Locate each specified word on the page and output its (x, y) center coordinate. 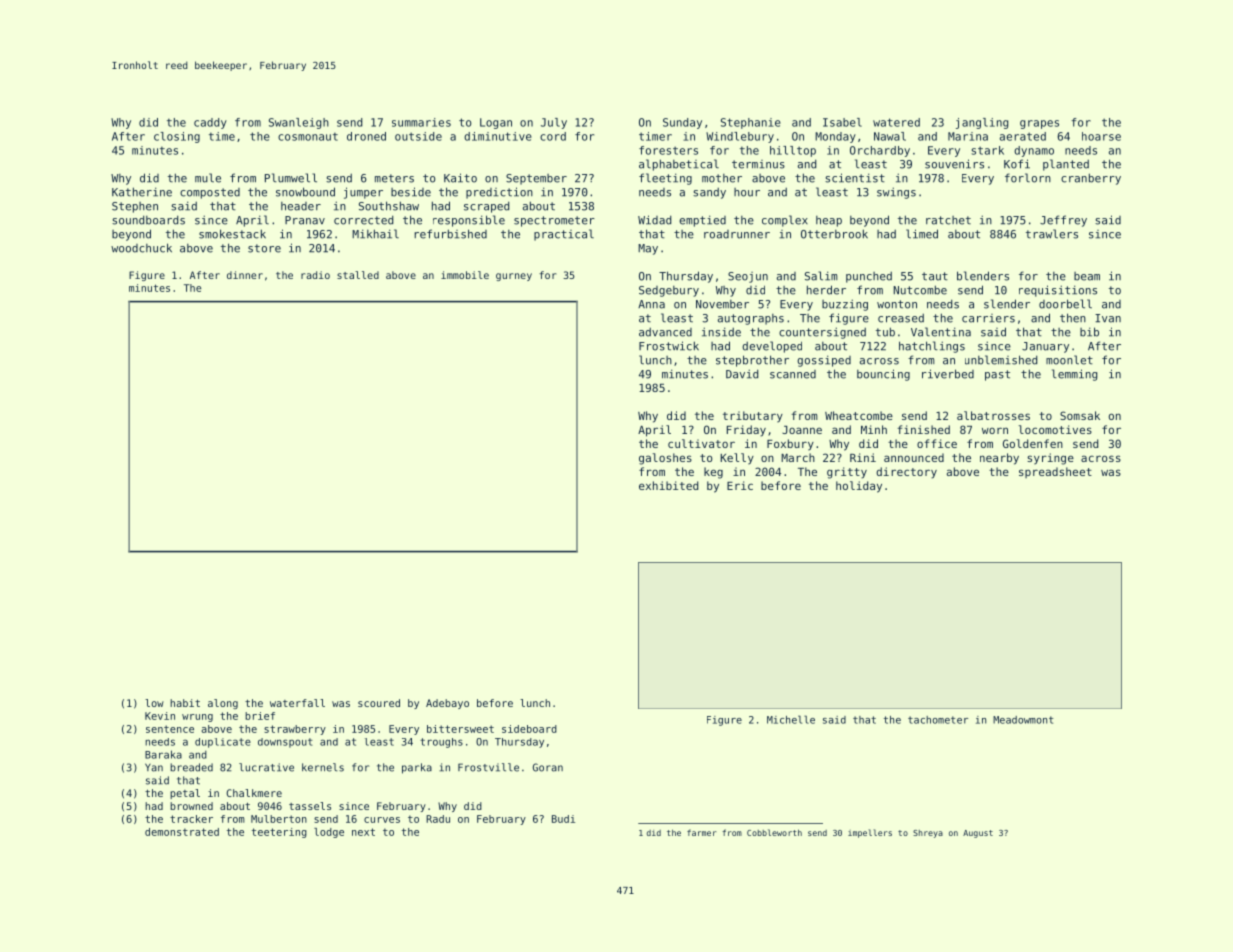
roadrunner (737, 234)
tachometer (938, 720)
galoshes (665, 459)
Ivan (1108, 318)
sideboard (529, 729)
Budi (563, 819)
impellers (870, 833)
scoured (379, 703)
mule (208, 178)
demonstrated (182, 832)
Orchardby (880, 151)
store (264, 248)
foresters (668, 150)
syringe (1050, 459)
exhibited (668, 485)
